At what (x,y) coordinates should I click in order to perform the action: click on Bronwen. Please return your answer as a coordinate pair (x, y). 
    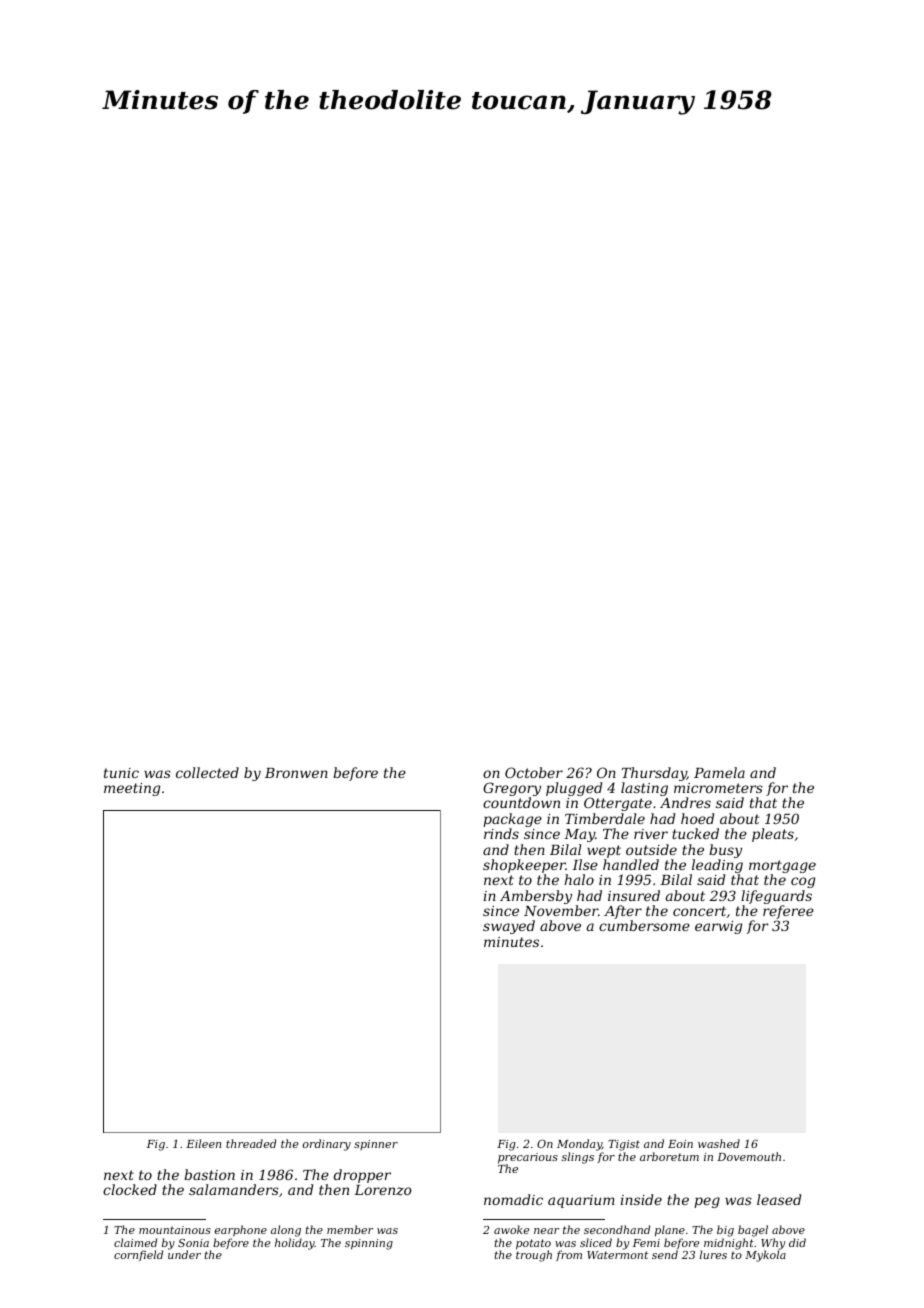
    Looking at the image, I should click on (296, 773).
